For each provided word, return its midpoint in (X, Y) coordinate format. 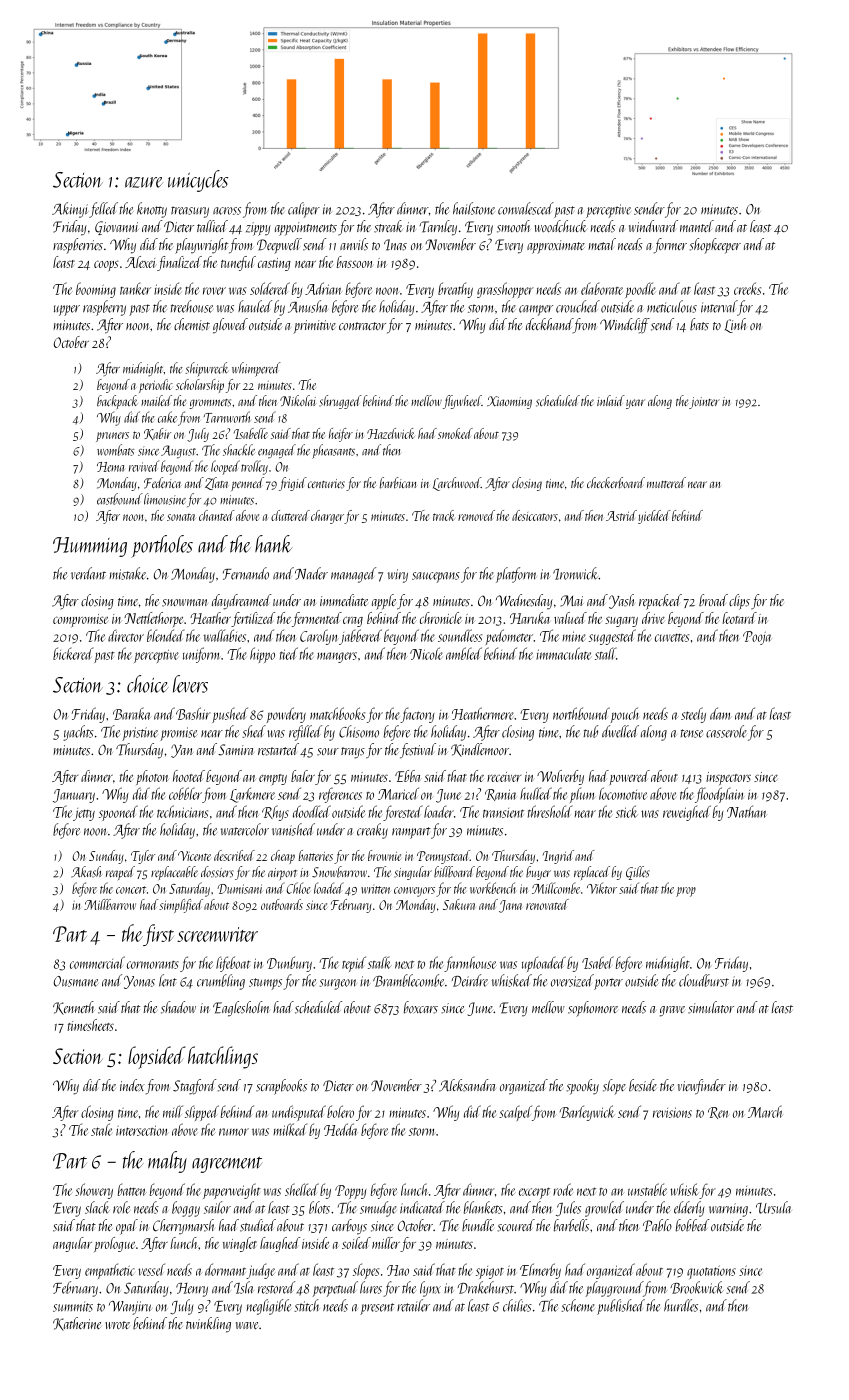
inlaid (611, 400)
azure (144, 182)
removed (476, 515)
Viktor (602, 888)
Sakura (459, 904)
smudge (378, 1209)
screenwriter (217, 934)
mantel (697, 226)
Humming (90, 547)
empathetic (110, 1271)
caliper (304, 210)
